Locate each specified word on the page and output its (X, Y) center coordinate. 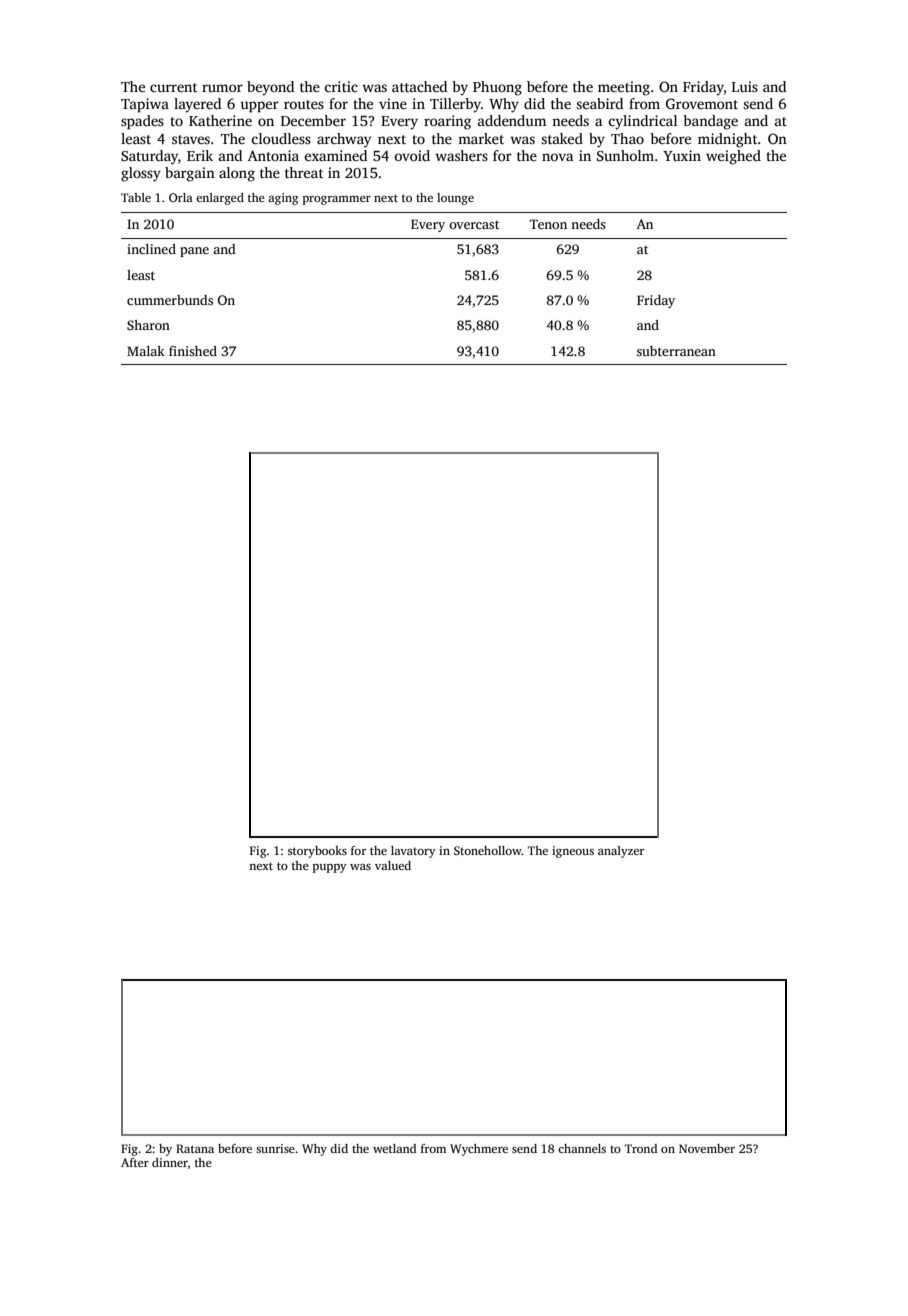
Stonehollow (488, 850)
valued (393, 865)
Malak (146, 351)
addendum (512, 120)
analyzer (621, 852)
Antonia (273, 155)
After (135, 1162)
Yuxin (682, 155)
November (707, 1148)
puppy (330, 868)
